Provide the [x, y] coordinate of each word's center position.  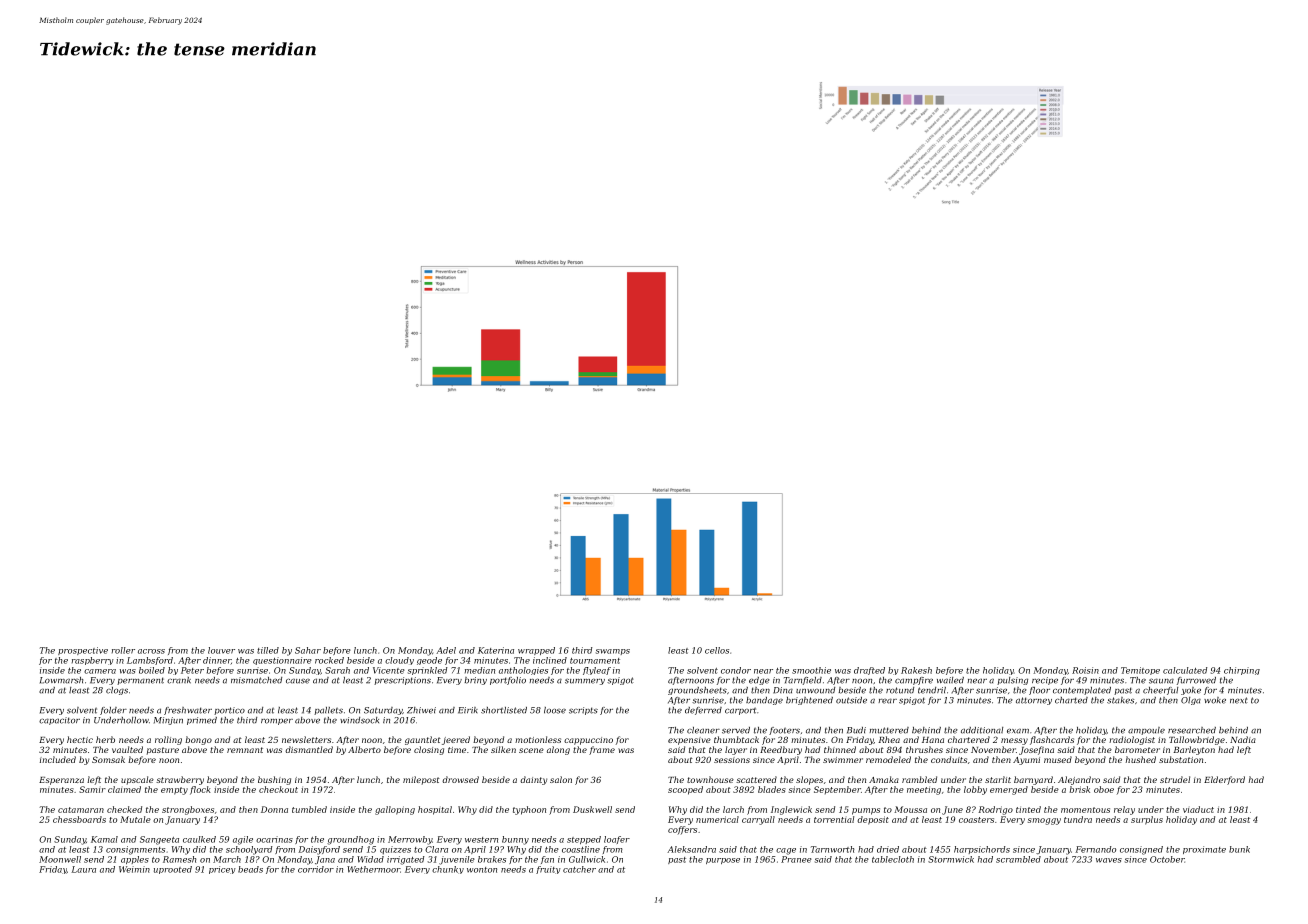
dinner [217, 660]
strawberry [180, 780]
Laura [83, 869]
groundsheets [697, 691]
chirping [1242, 671]
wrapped [536, 651]
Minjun [168, 721]
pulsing [1012, 681]
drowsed [460, 779]
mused [1058, 759]
